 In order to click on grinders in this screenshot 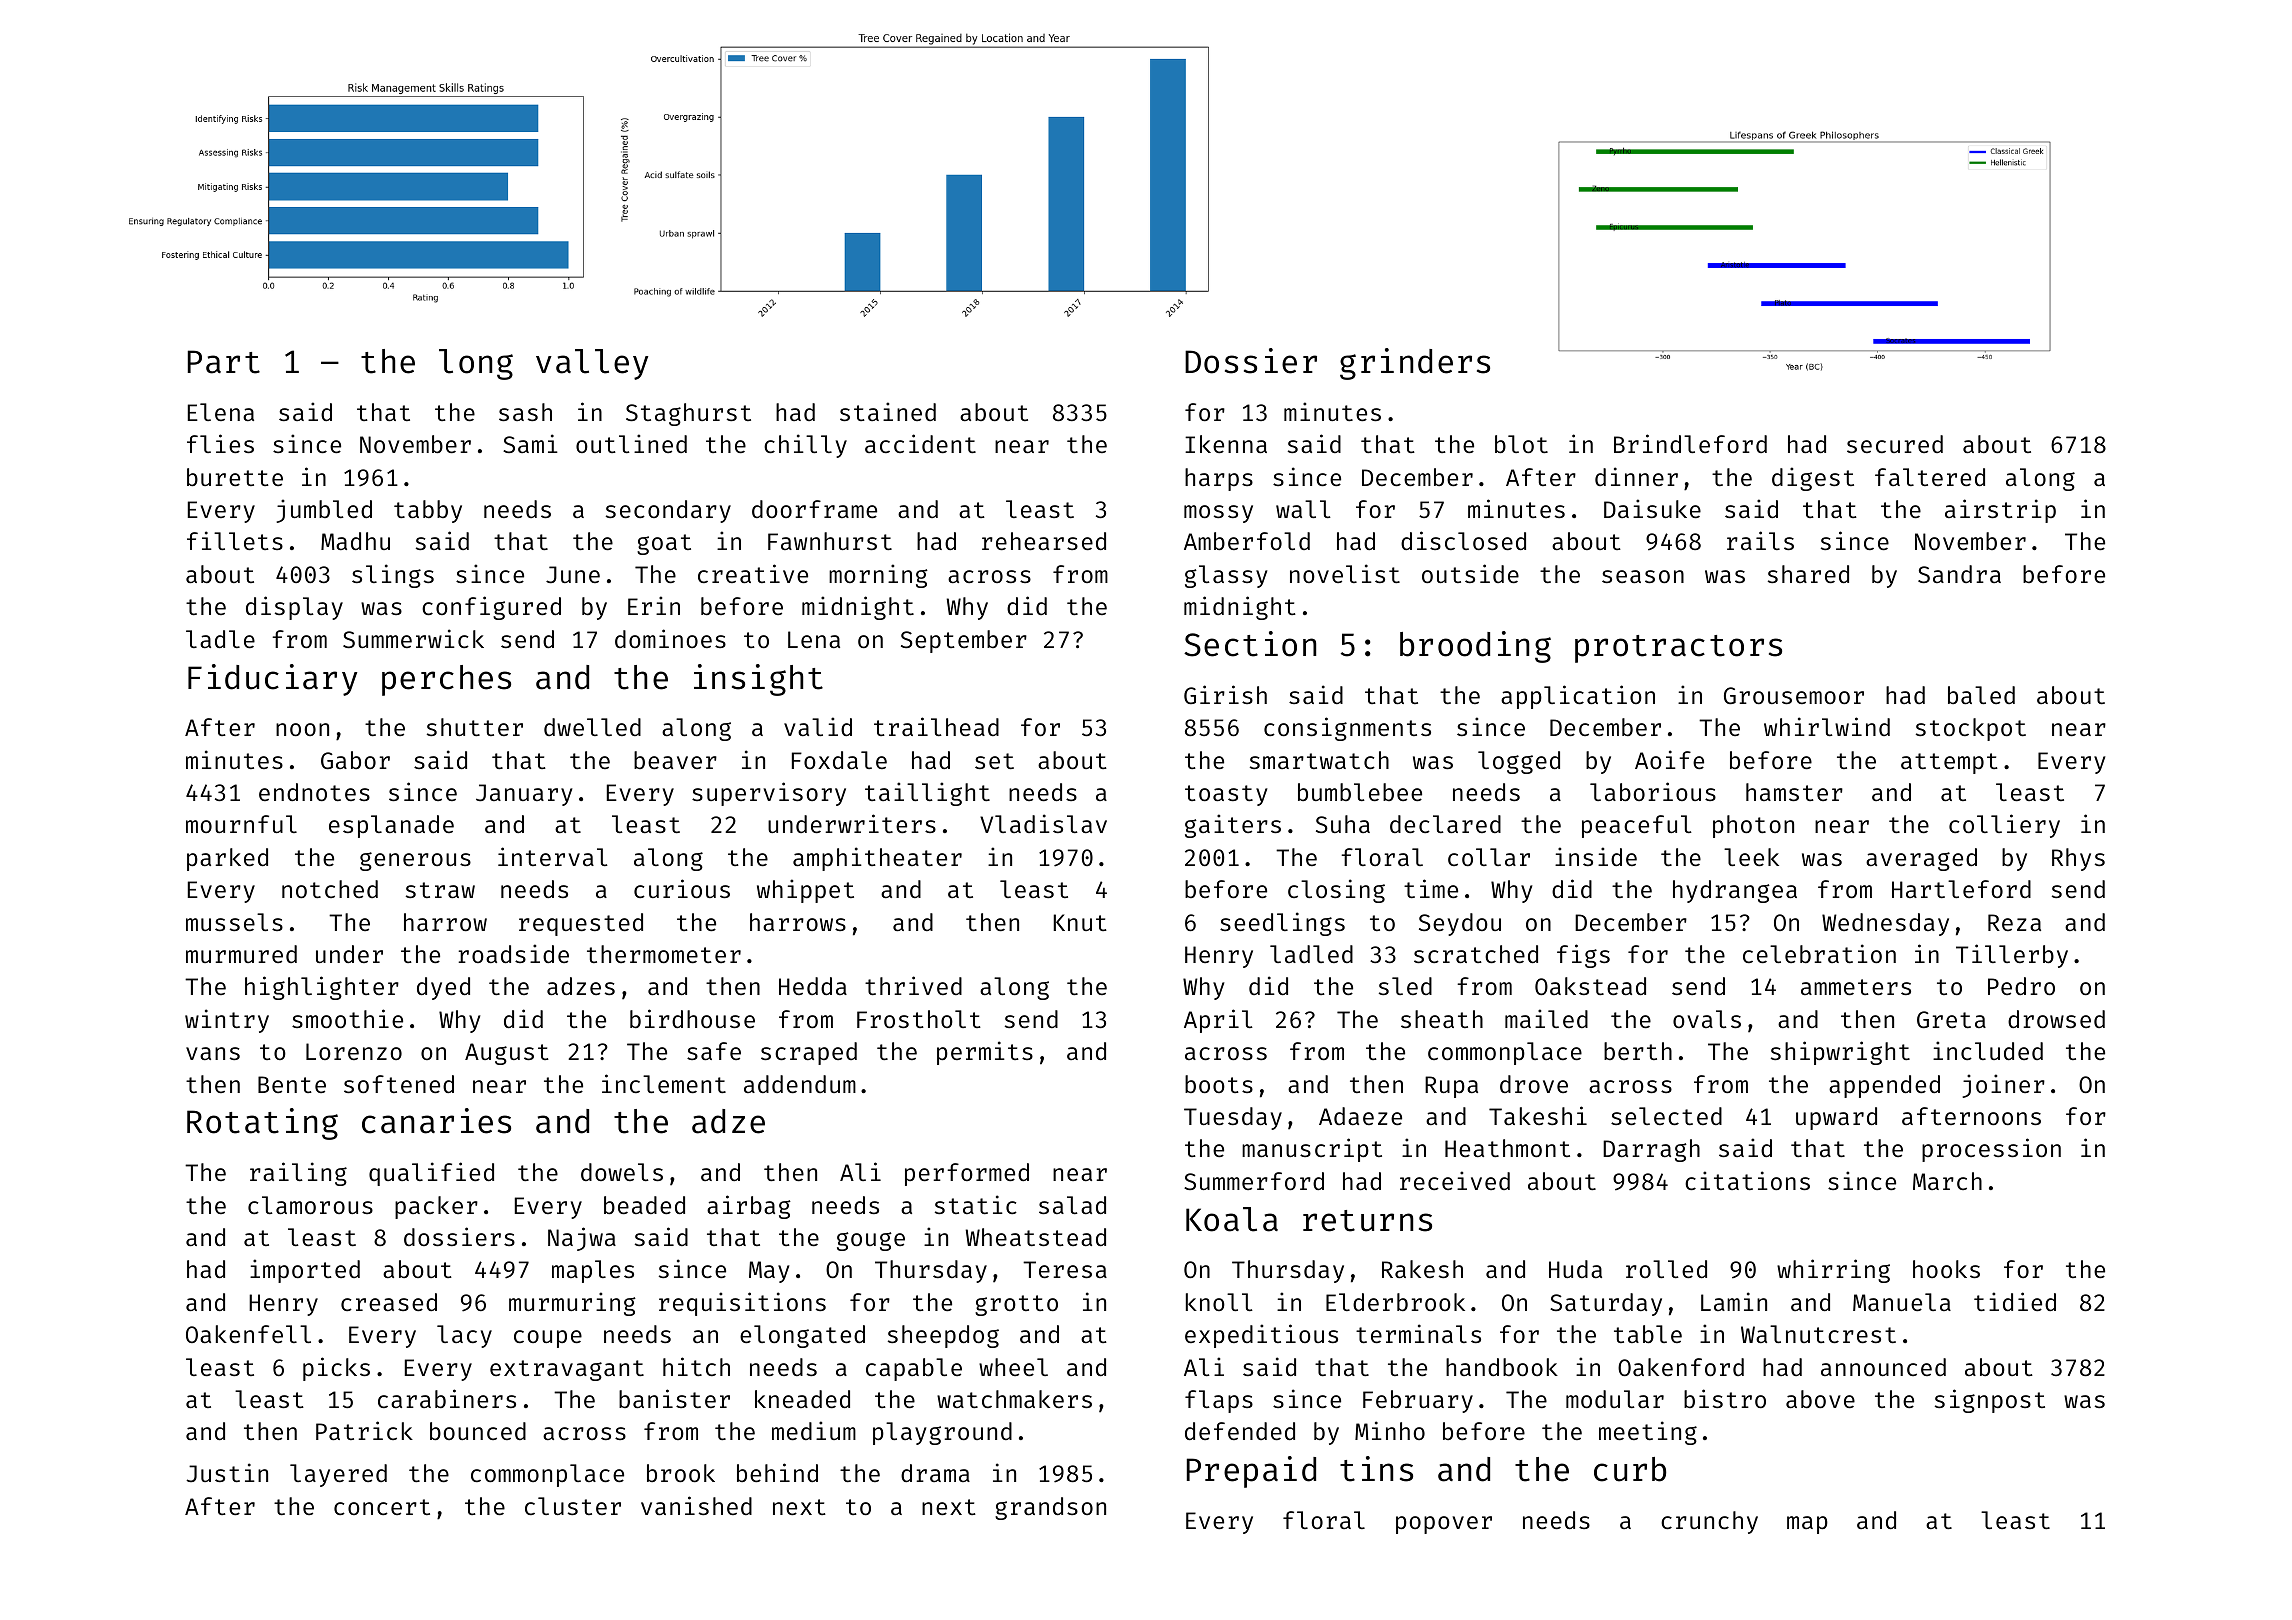, I will do `click(1415, 364)`.
